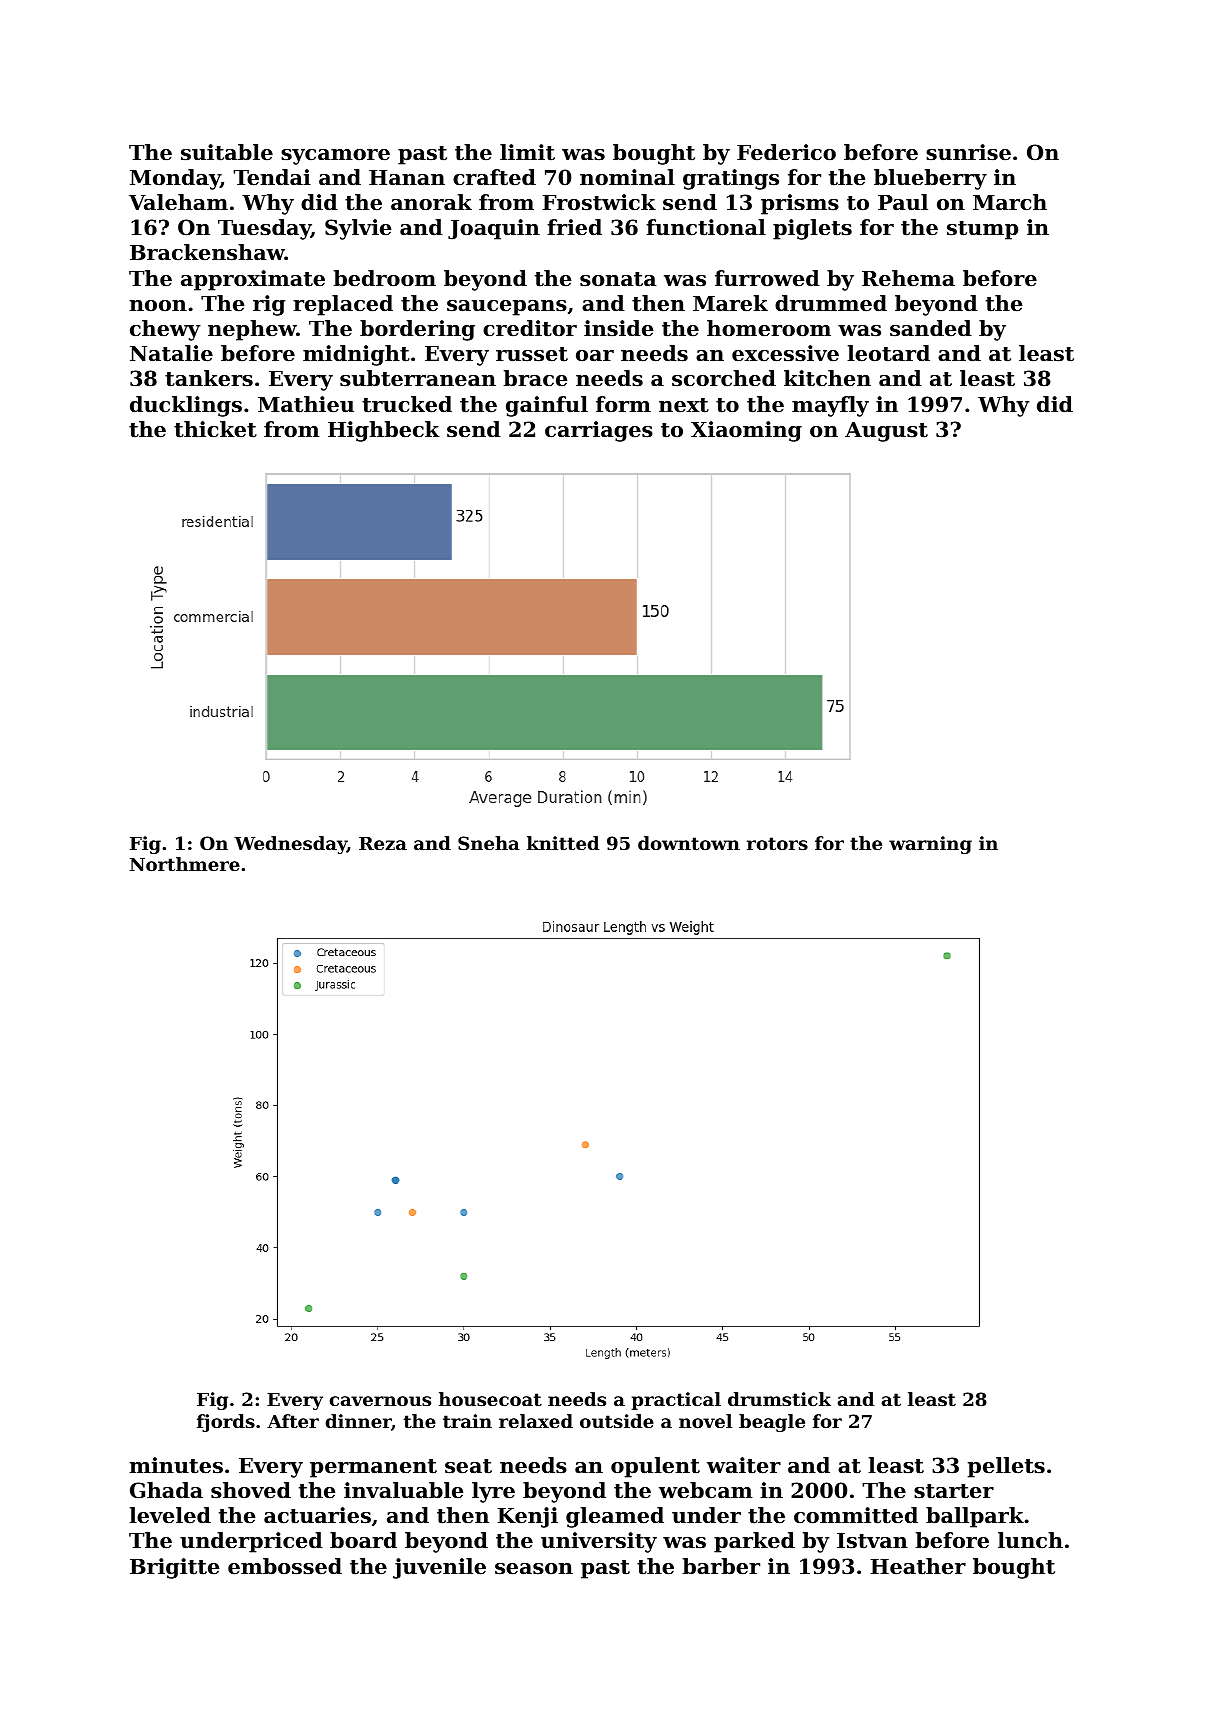 This screenshot has height=1710, width=1209. What do you see at coordinates (383, 843) in the screenshot?
I see `Reza` at bounding box center [383, 843].
